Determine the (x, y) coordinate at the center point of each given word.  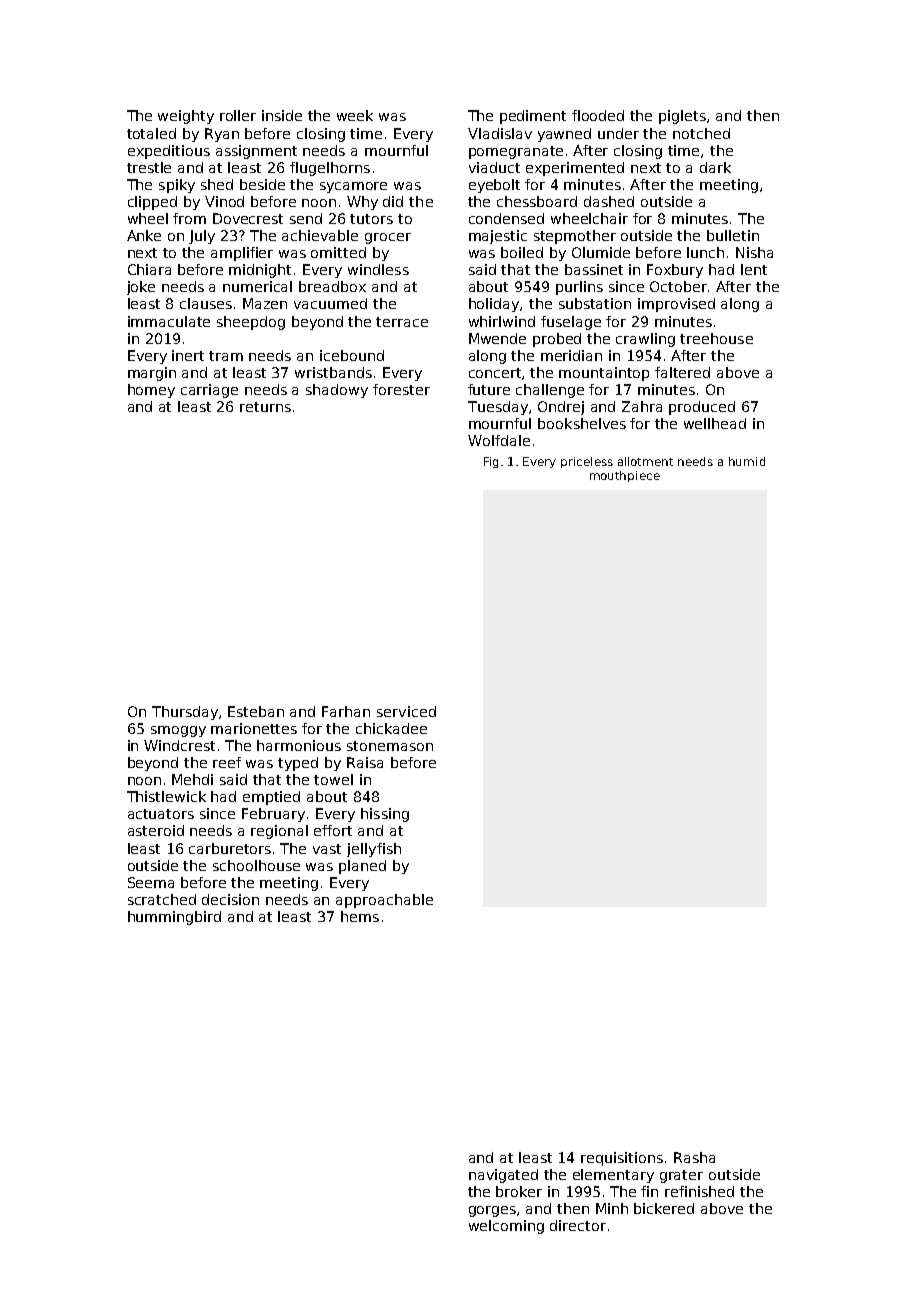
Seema (151, 882)
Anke (144, 235)
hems (360, 916)
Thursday (185, 713)
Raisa (365, 762)
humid (747, 461)
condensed (506, 218)
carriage (209, 391)
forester (401, 389)
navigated (503, 1176)
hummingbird (174, 918)
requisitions (622, 1159)
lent (754, 269)
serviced (406, 711)
